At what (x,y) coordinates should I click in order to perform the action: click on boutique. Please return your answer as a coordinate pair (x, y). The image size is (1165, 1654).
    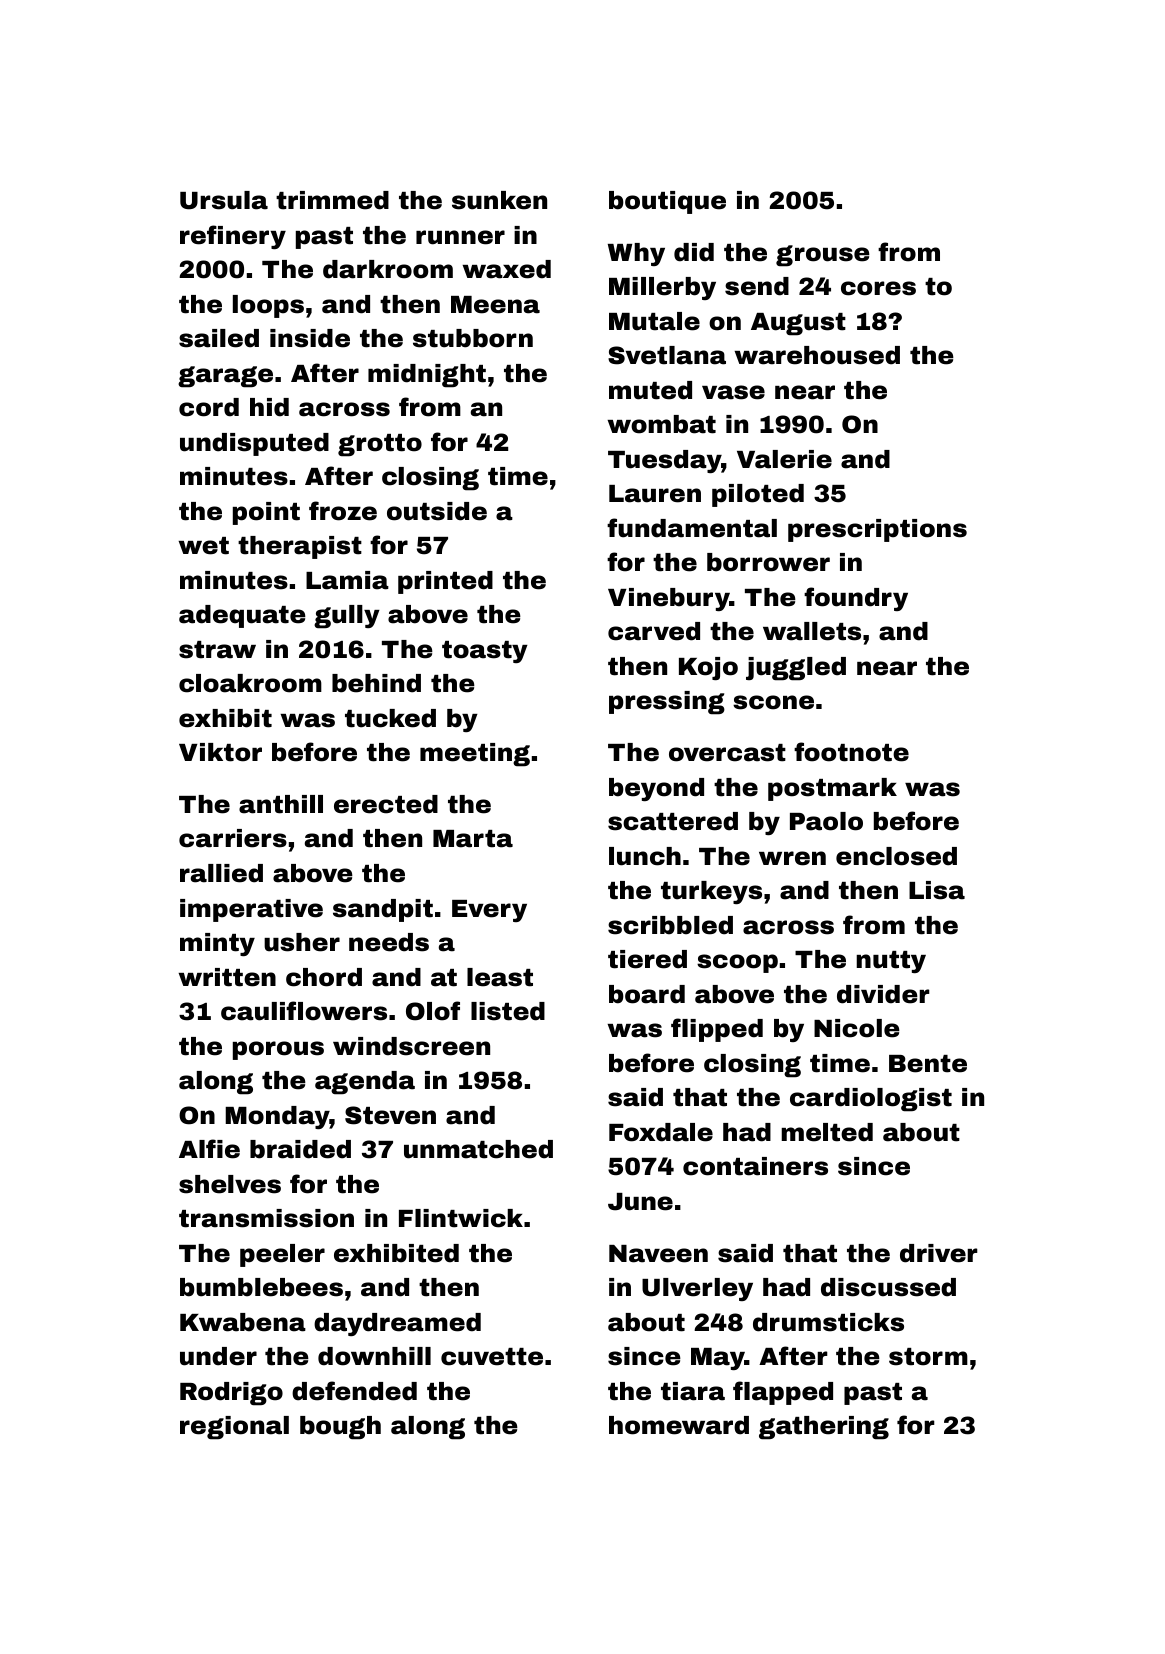
    Looking at the image, I should click on (667, 202).
